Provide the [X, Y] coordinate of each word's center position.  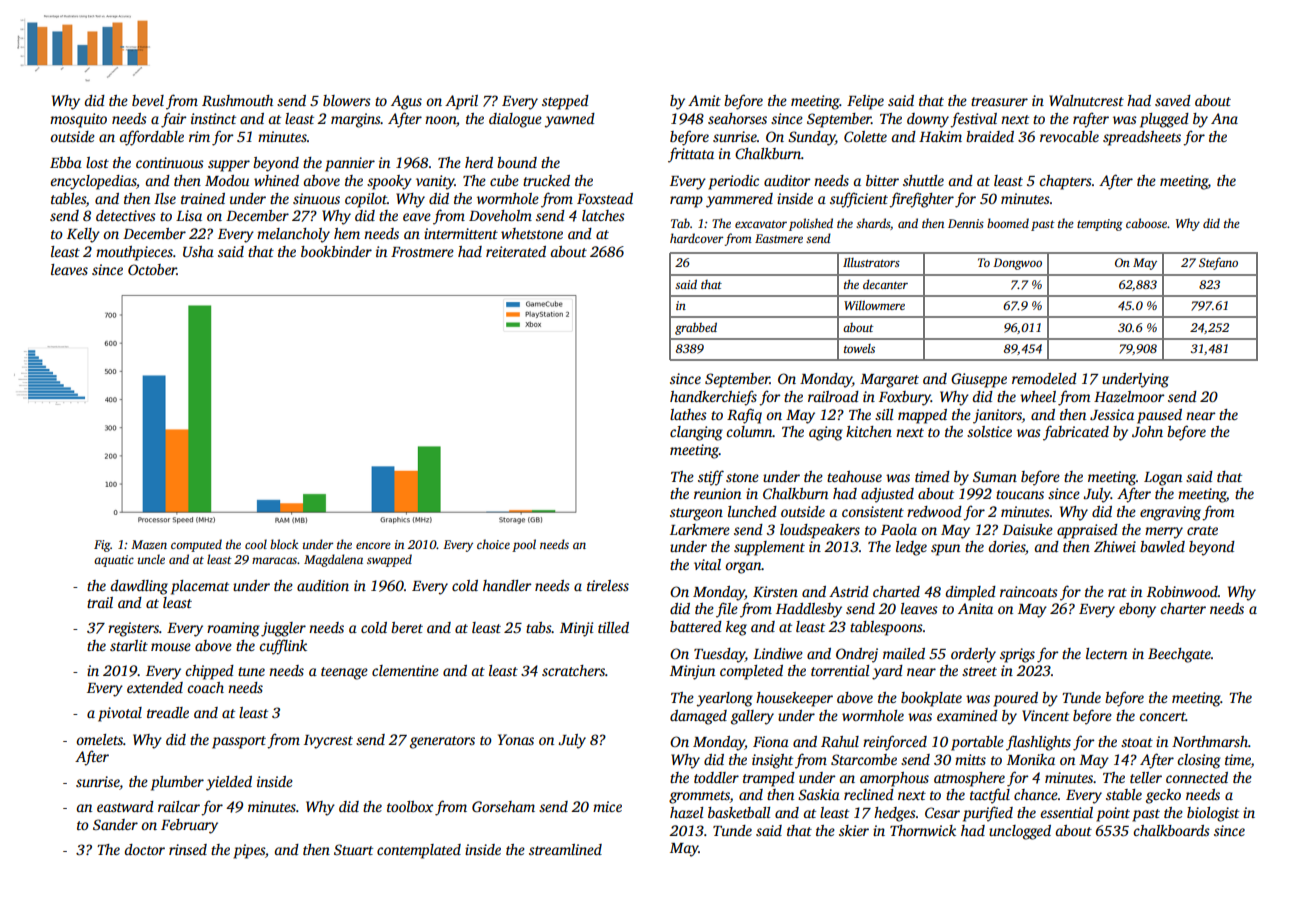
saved [1173, 100]
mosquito [78, 120]
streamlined [565, 849]
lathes [688, 414]
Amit [704, 100]
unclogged [1020, 832]
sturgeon [696, 514]
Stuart [353, 849]
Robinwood [1182, 591]
